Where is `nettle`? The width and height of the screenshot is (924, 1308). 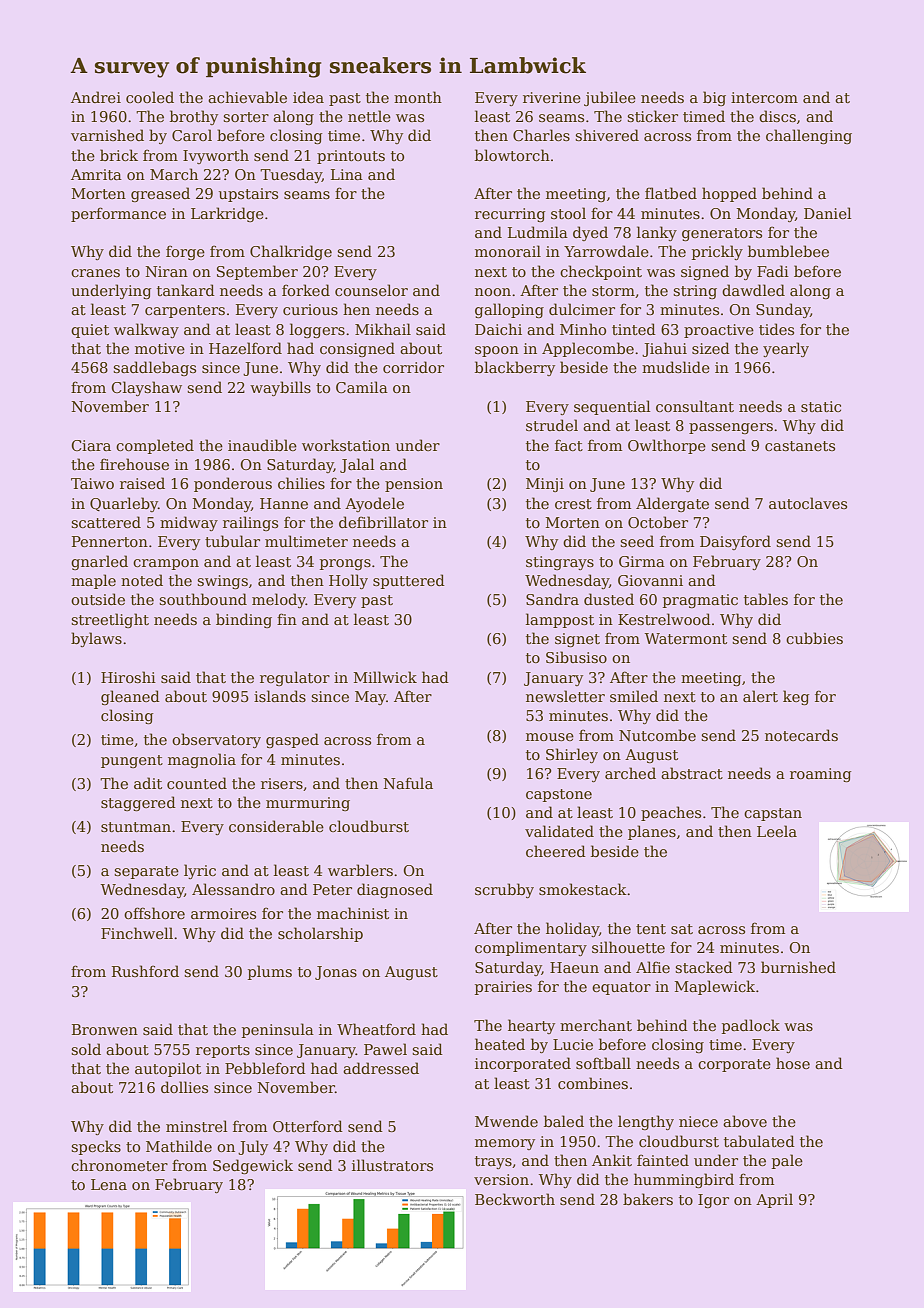
nettle is located at coordinates (369, 116).
